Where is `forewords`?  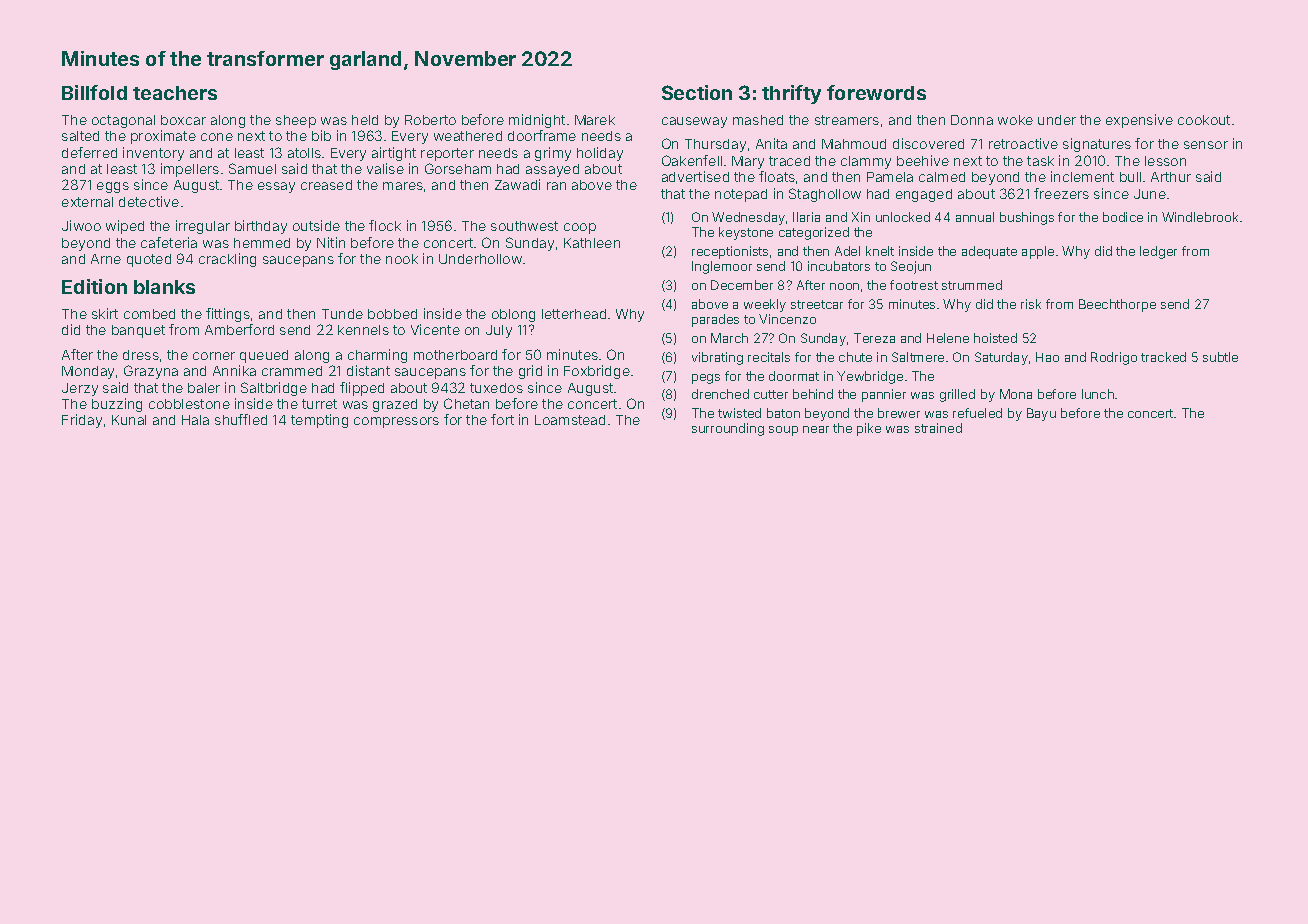
forewords is located at coordinates (876, 92).
